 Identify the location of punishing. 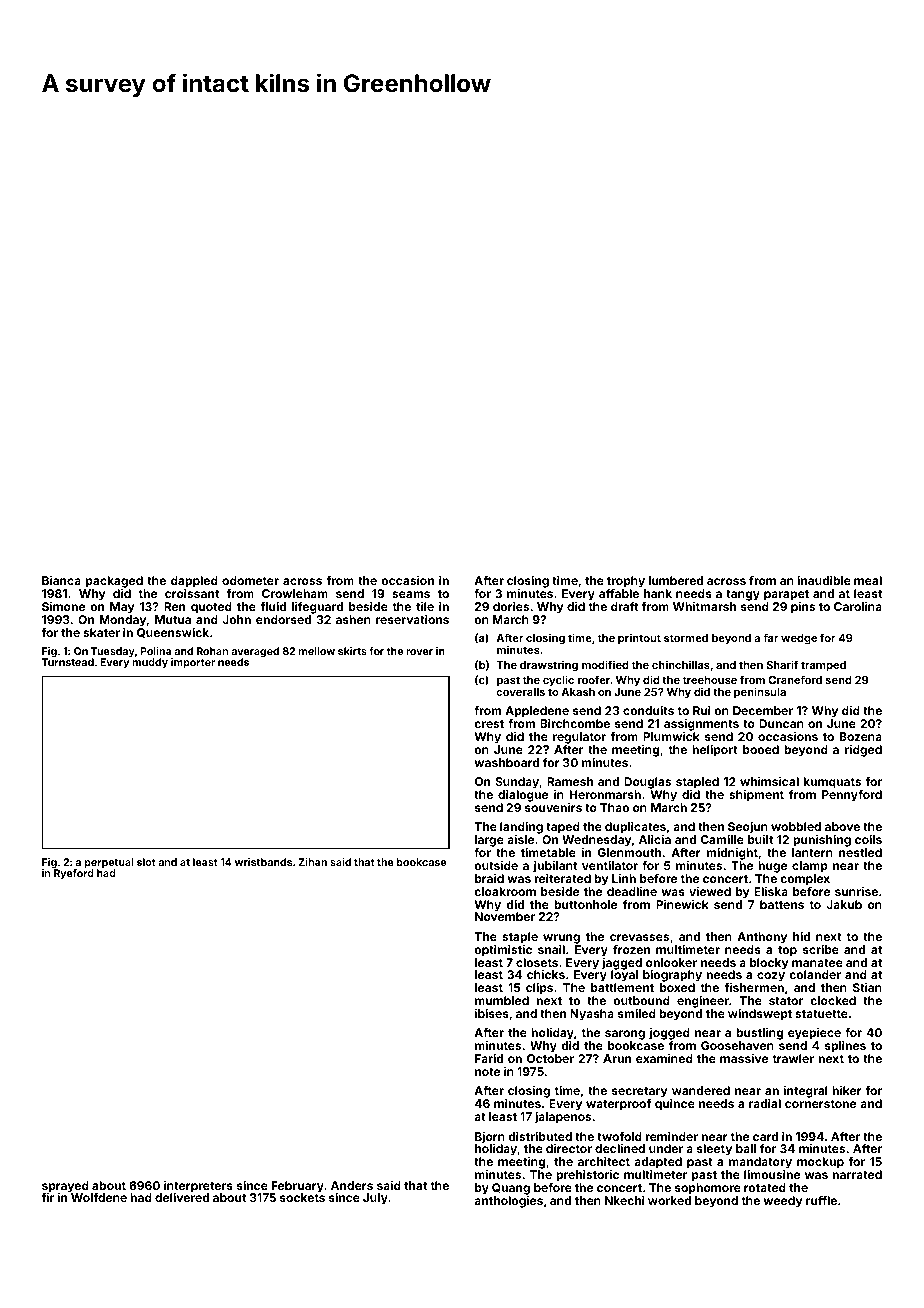
(822, 841).
